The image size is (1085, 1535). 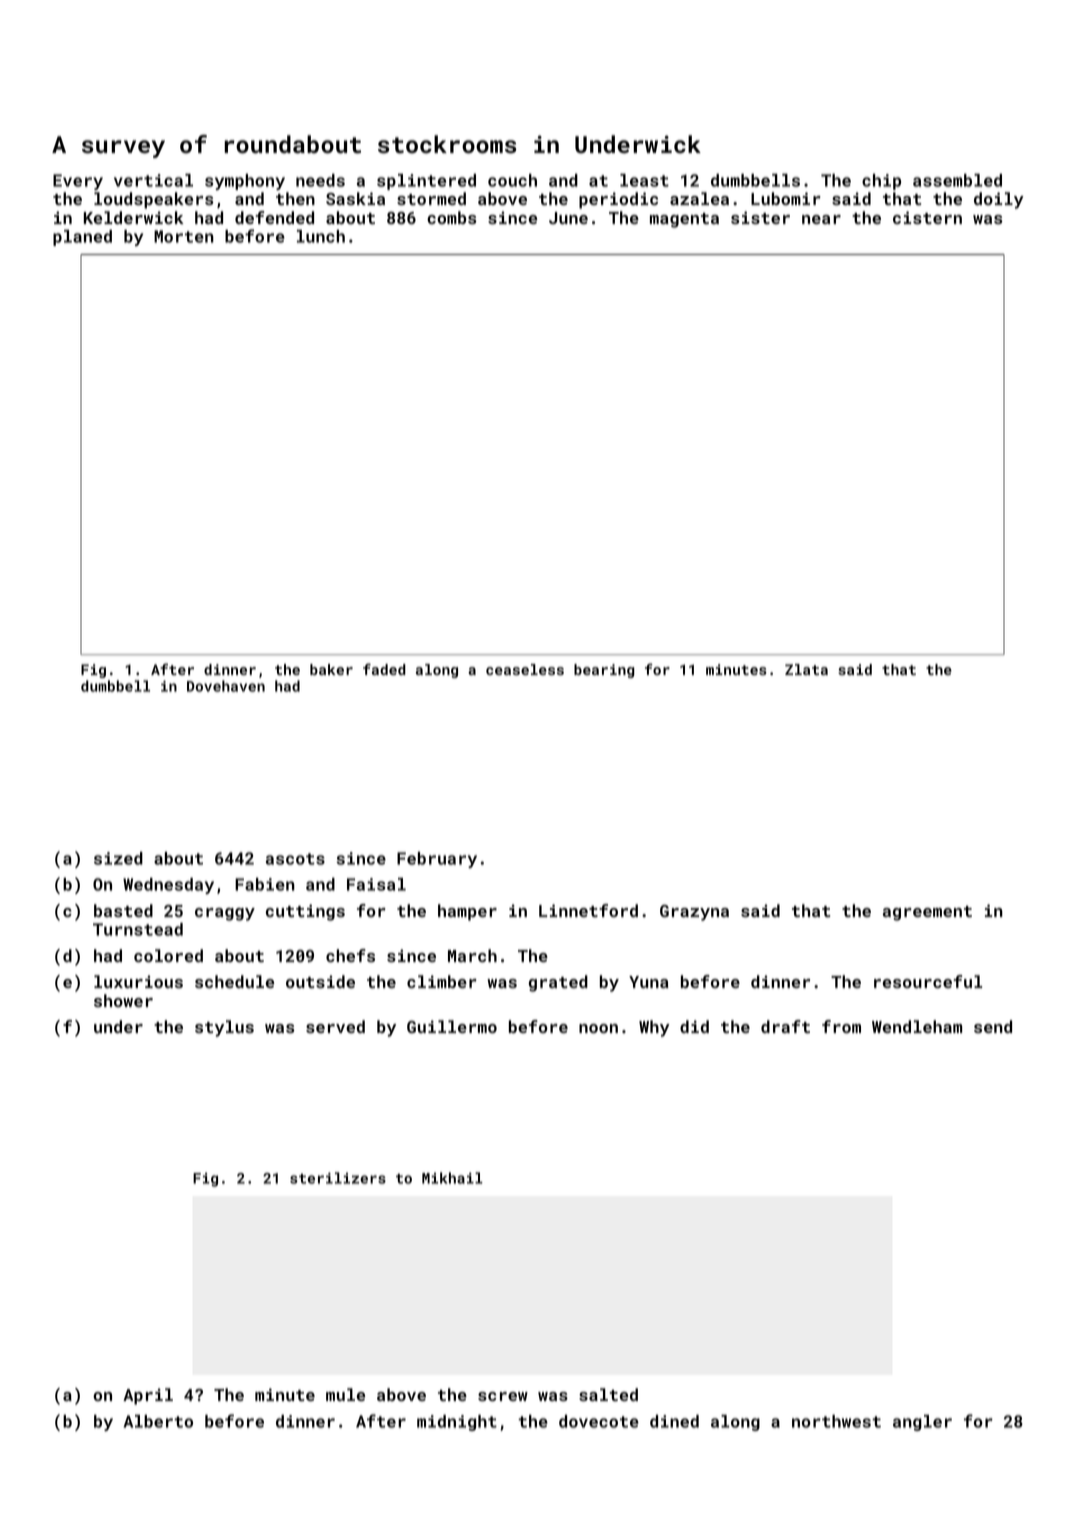 I want to click on Kelderwick, so click(x=133, y=217).
